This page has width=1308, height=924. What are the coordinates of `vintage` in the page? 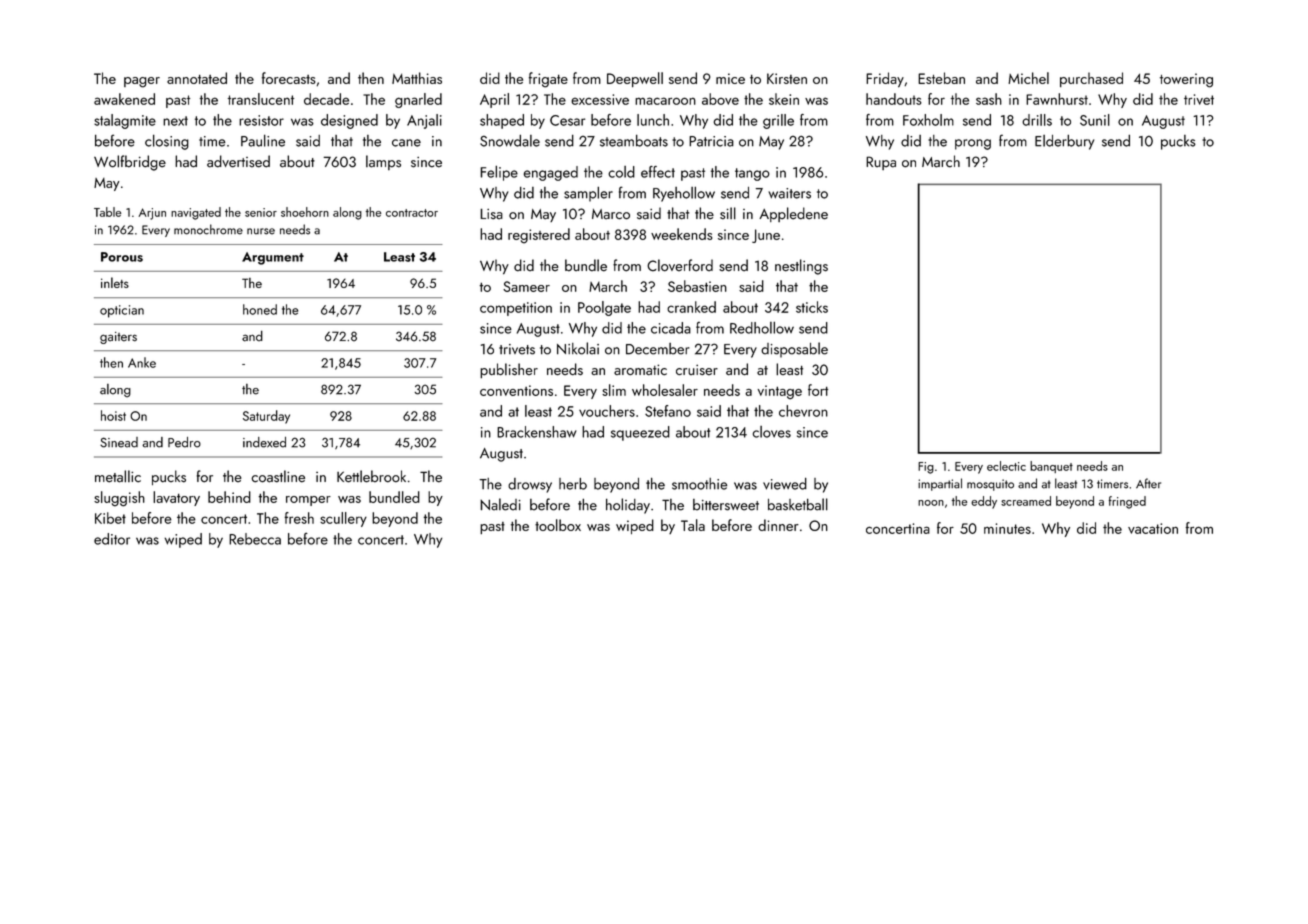 It's located at (780, 392).
